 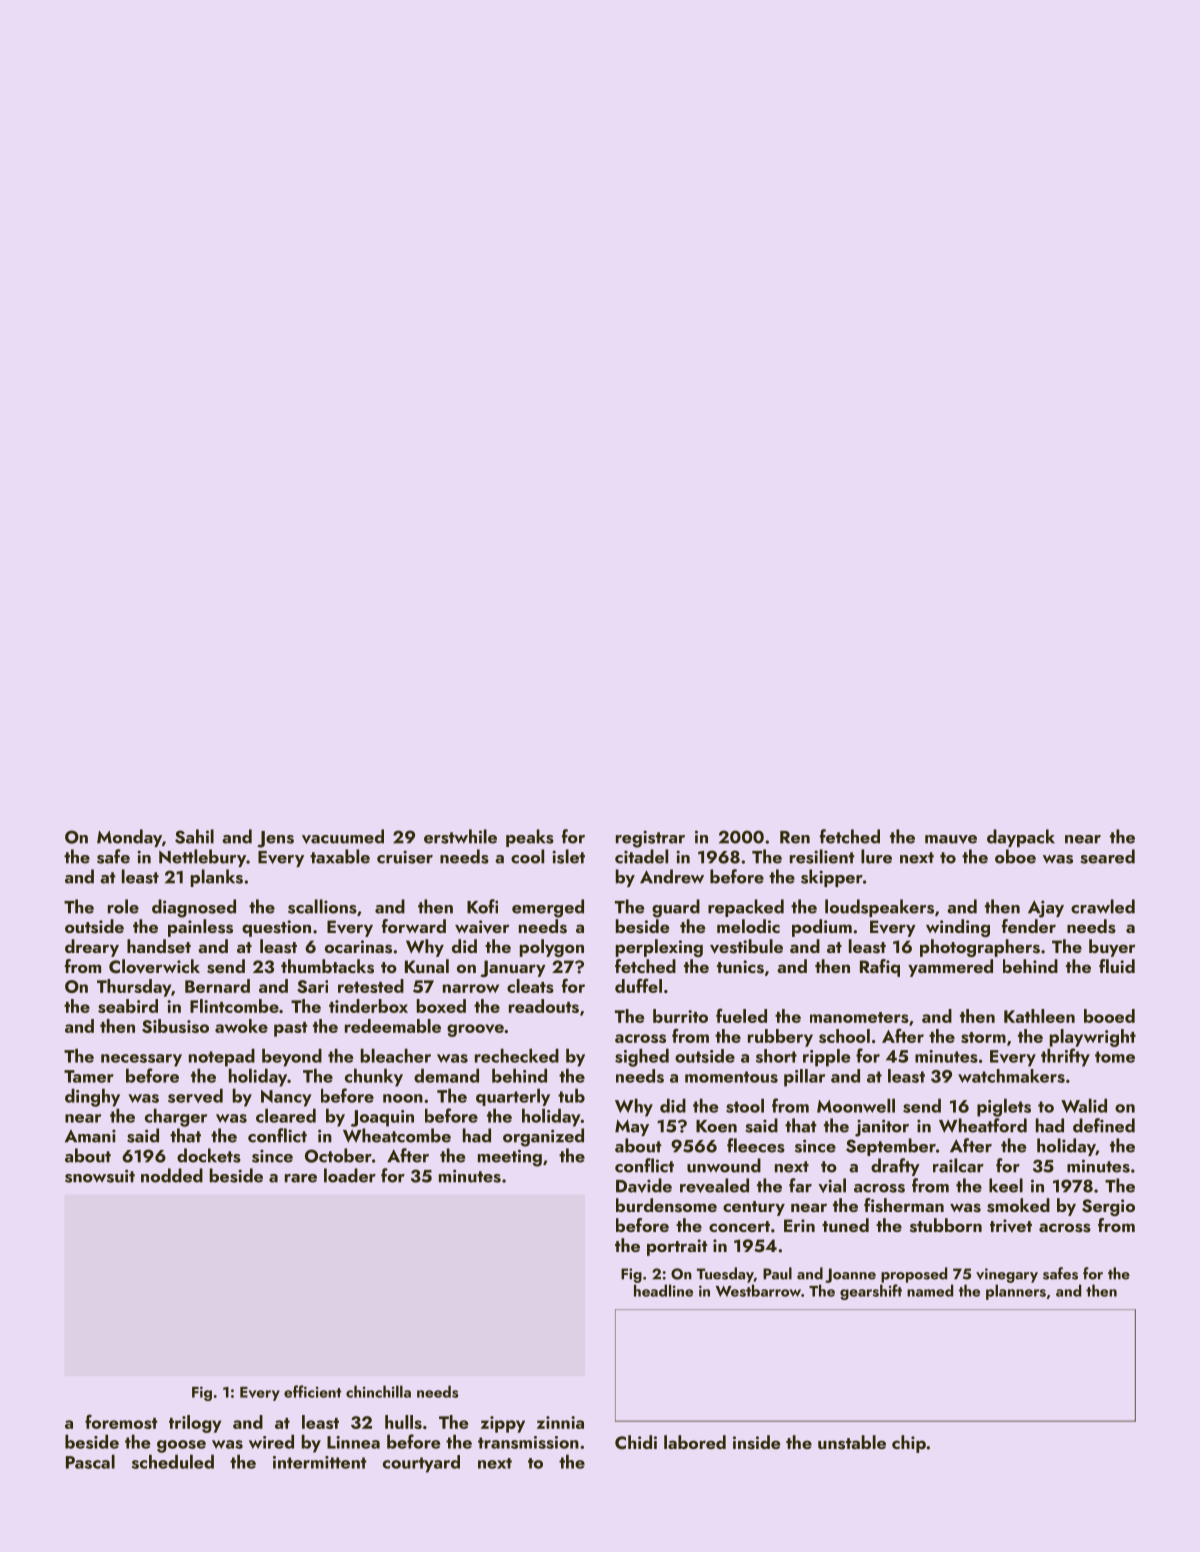 What do you see at coordinates (852, 1442) in the page?
I see `unstable` at bounding box center [852, 1442].
